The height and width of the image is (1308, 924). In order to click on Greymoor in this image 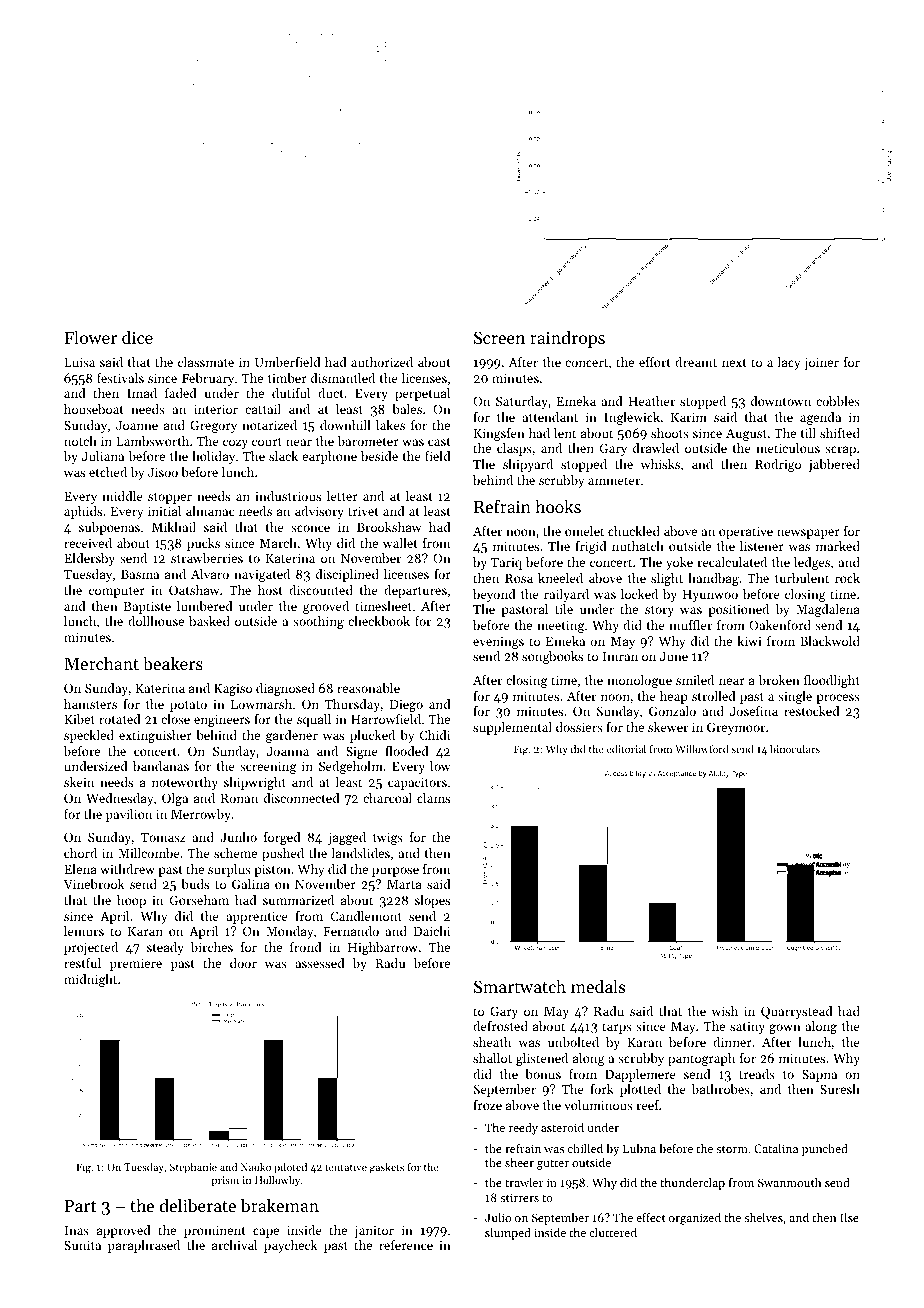, I will do `click(736, 728)`.
